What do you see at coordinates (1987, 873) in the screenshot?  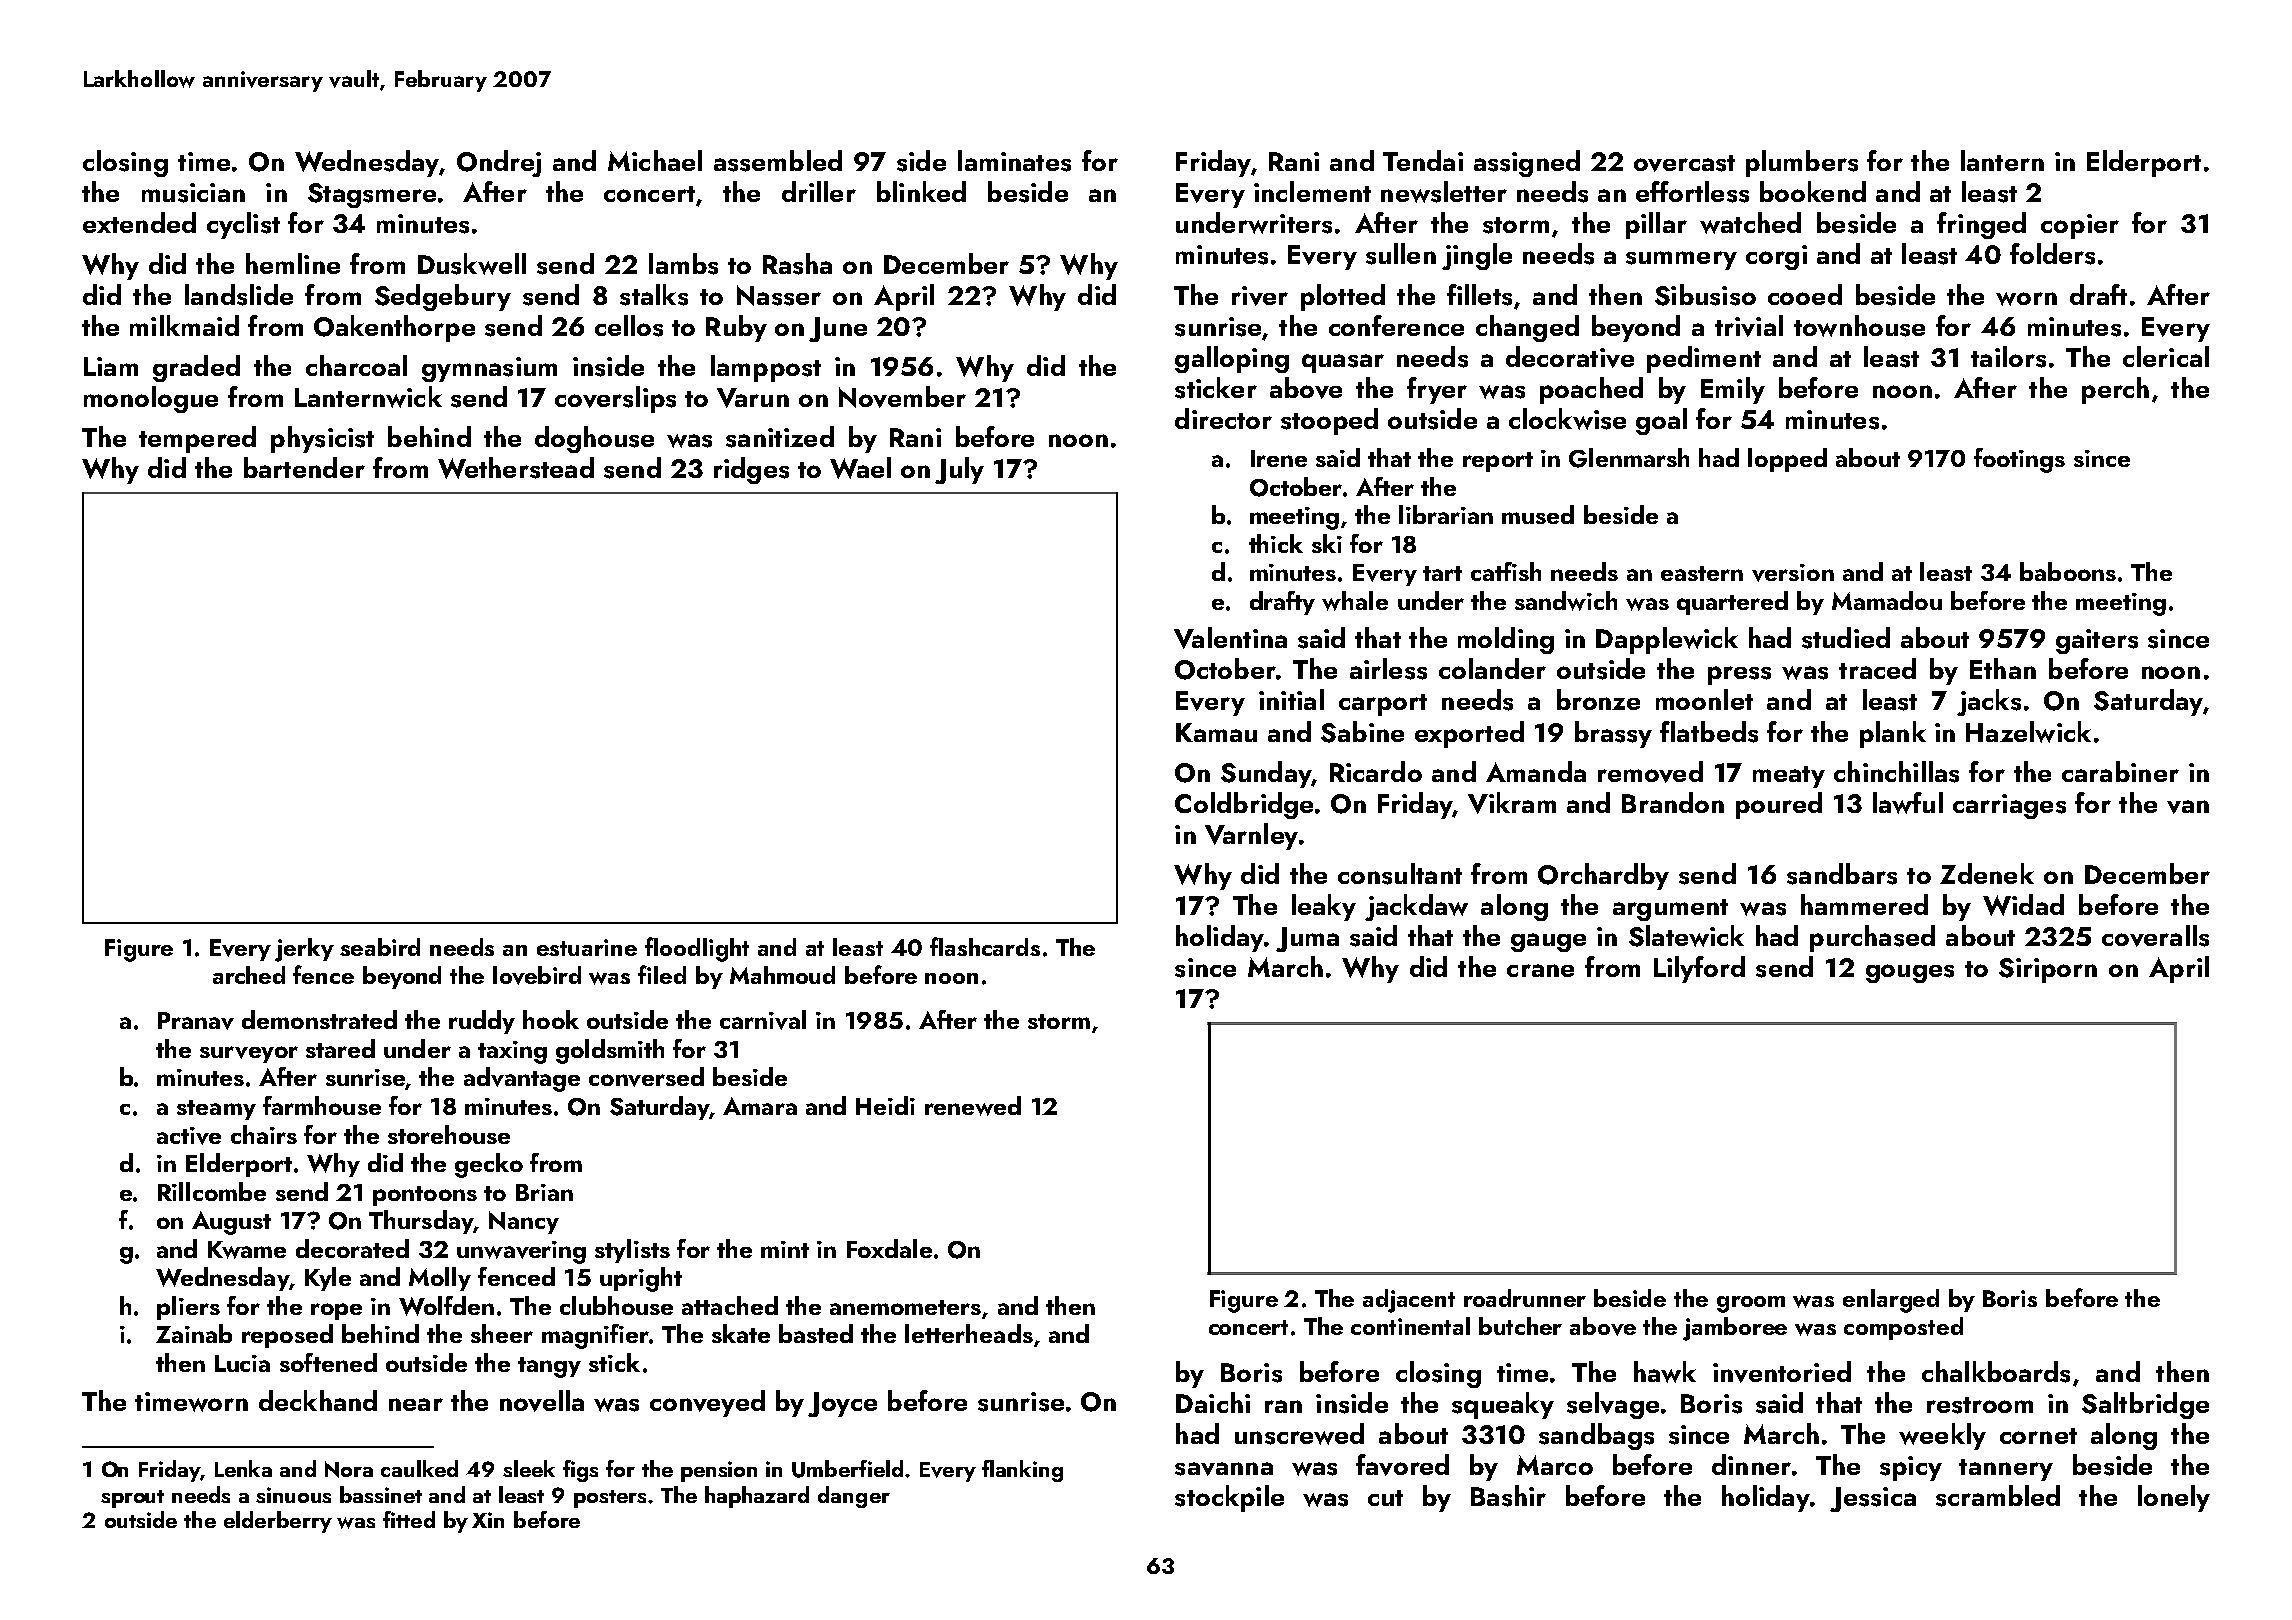 I see `Zdenek` at bounding box center [1987, 873].
